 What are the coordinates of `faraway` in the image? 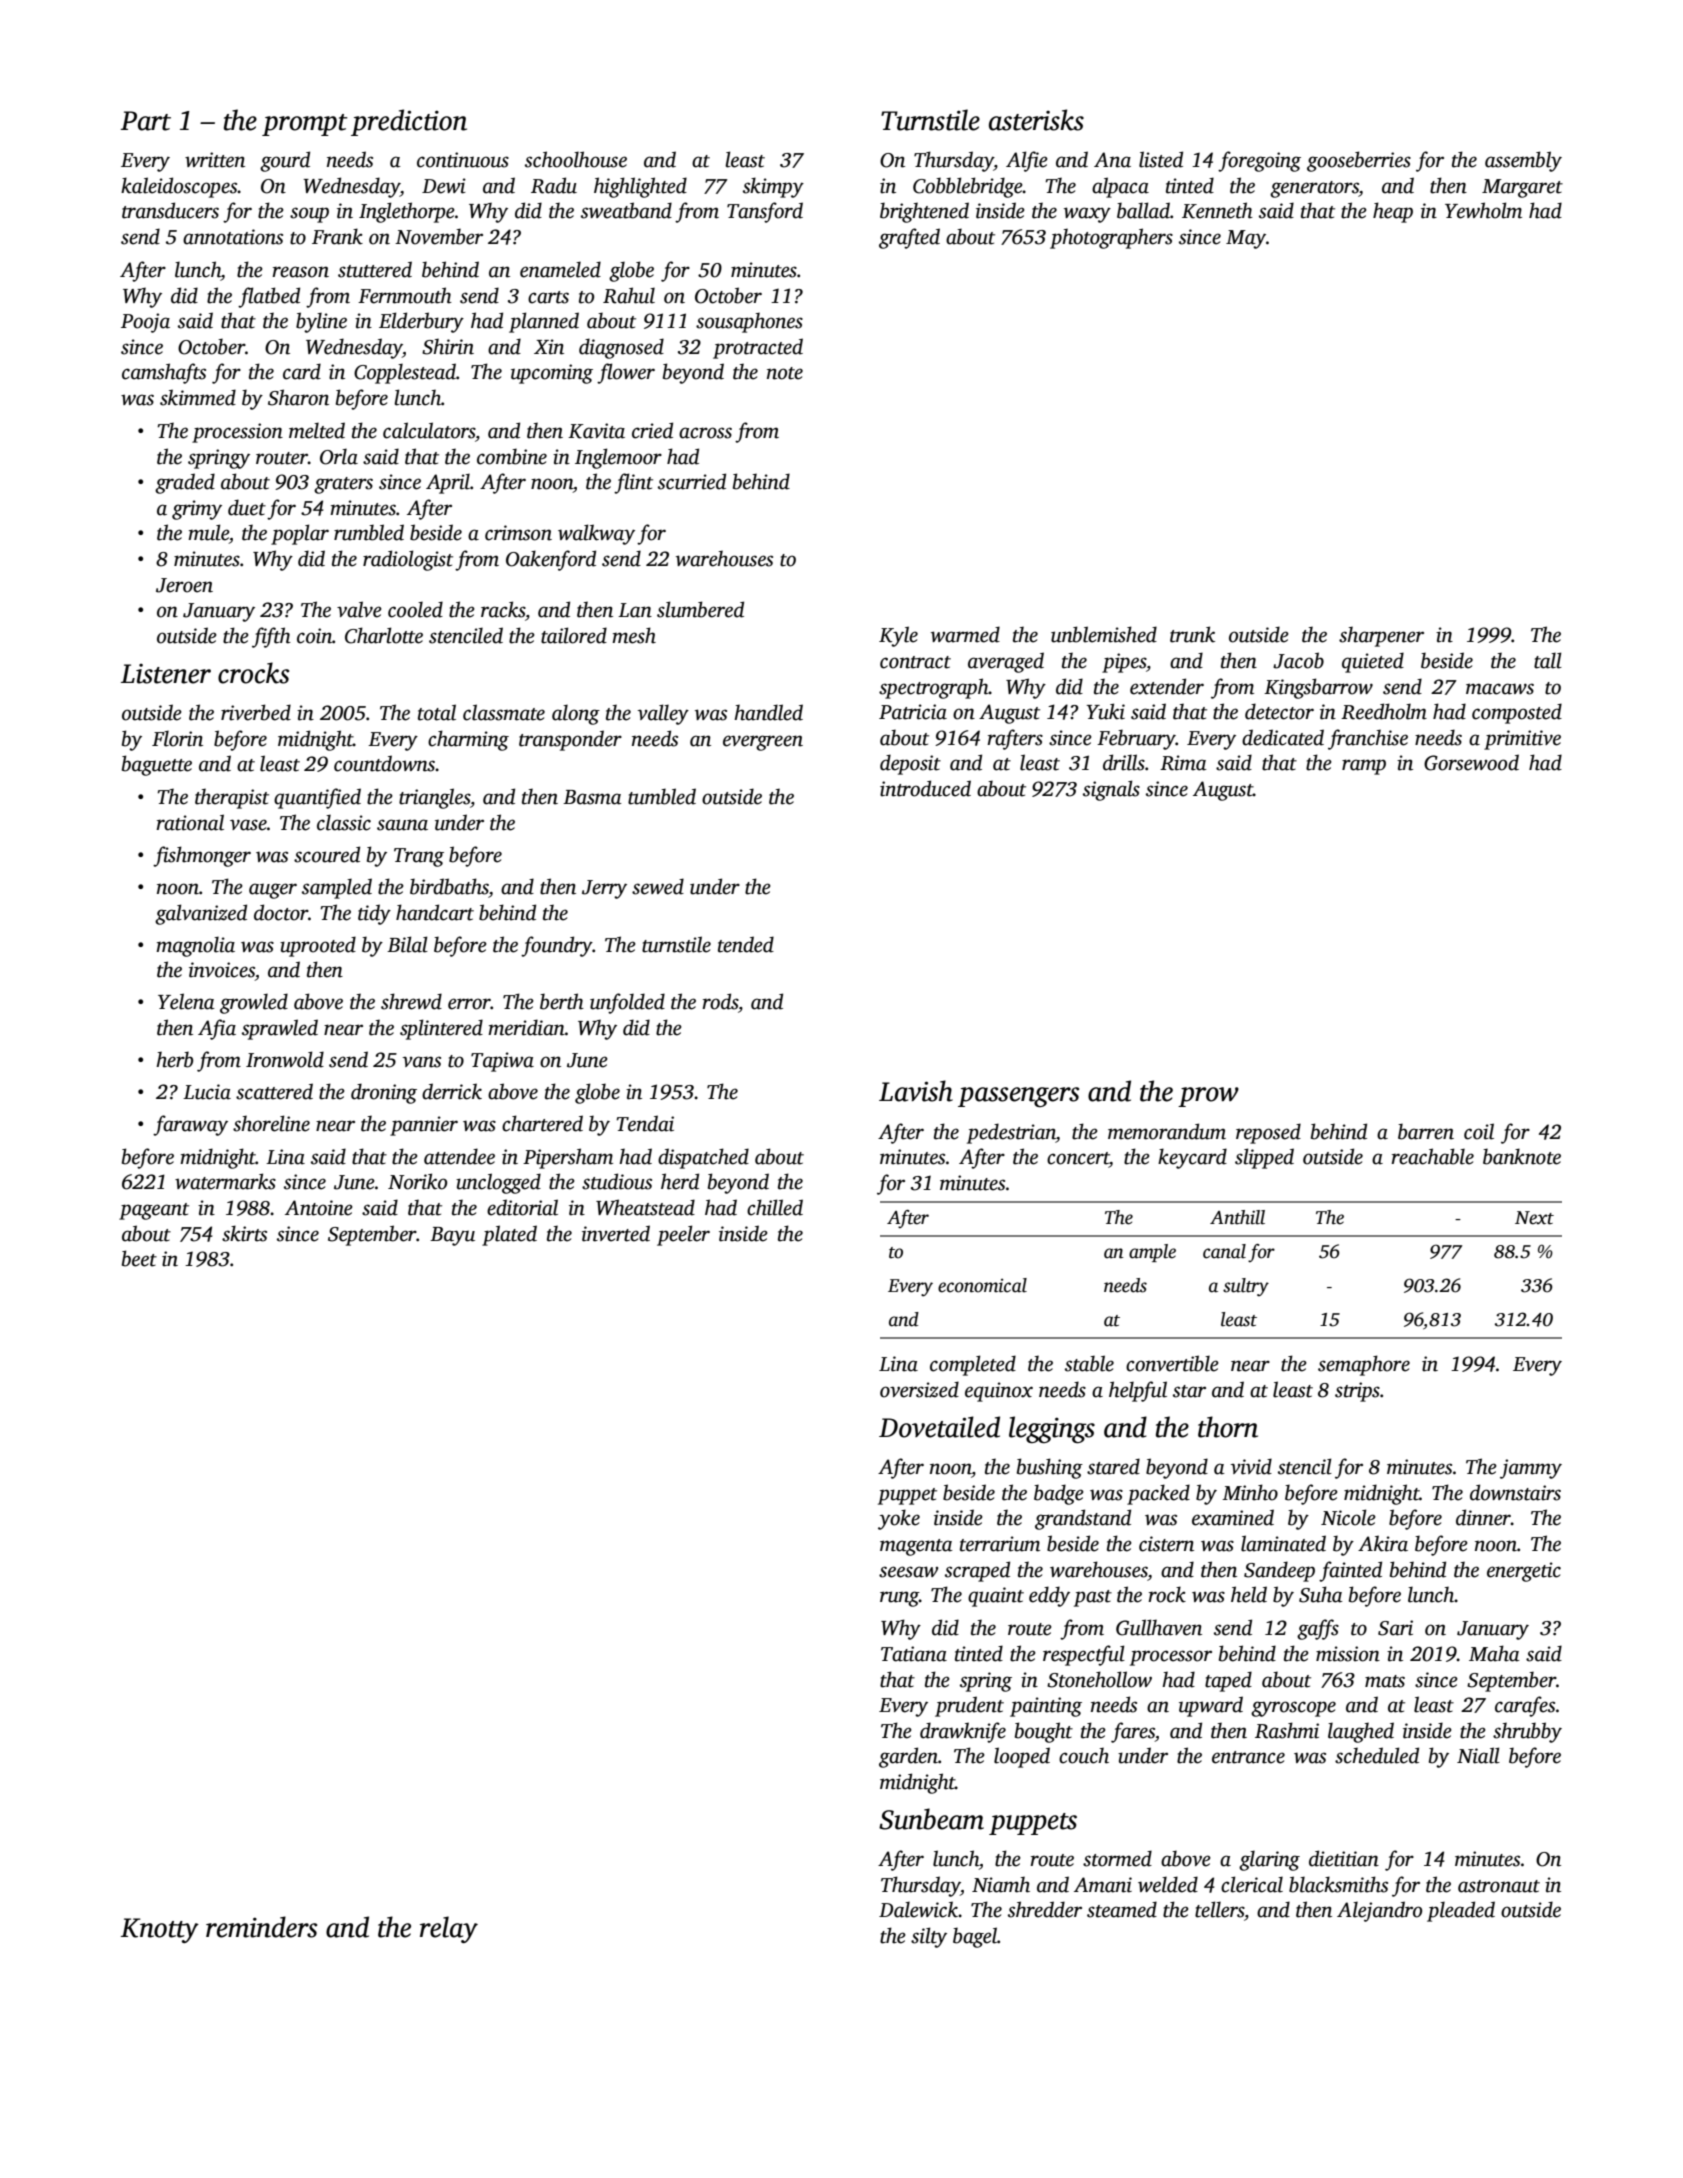 It's located at (190, 1125).
